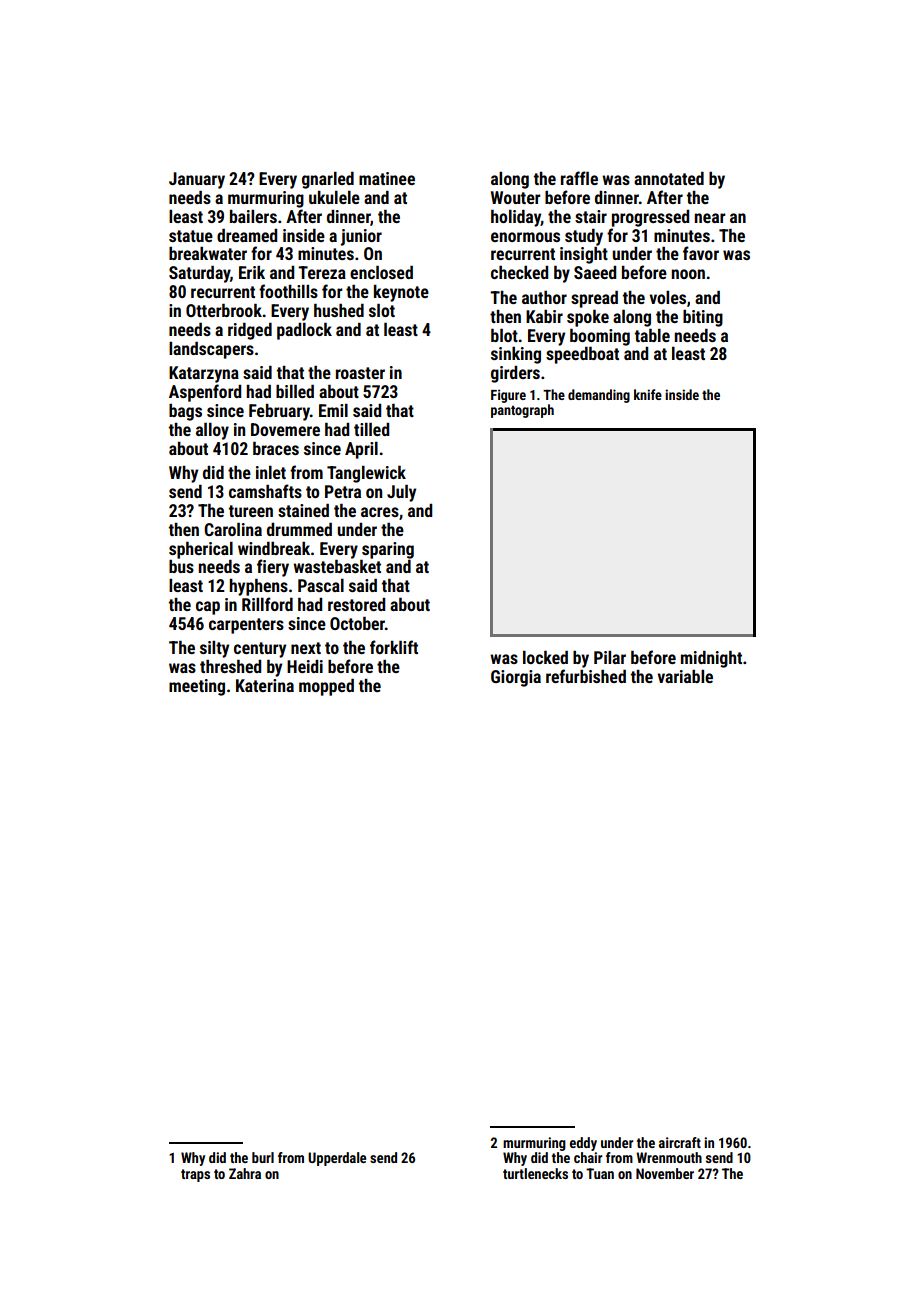 The height and width of the document is (1311, 924). What do you see at coordinates (667, 297) in the document?
I see `voles` at bounding box center [667, 297].
